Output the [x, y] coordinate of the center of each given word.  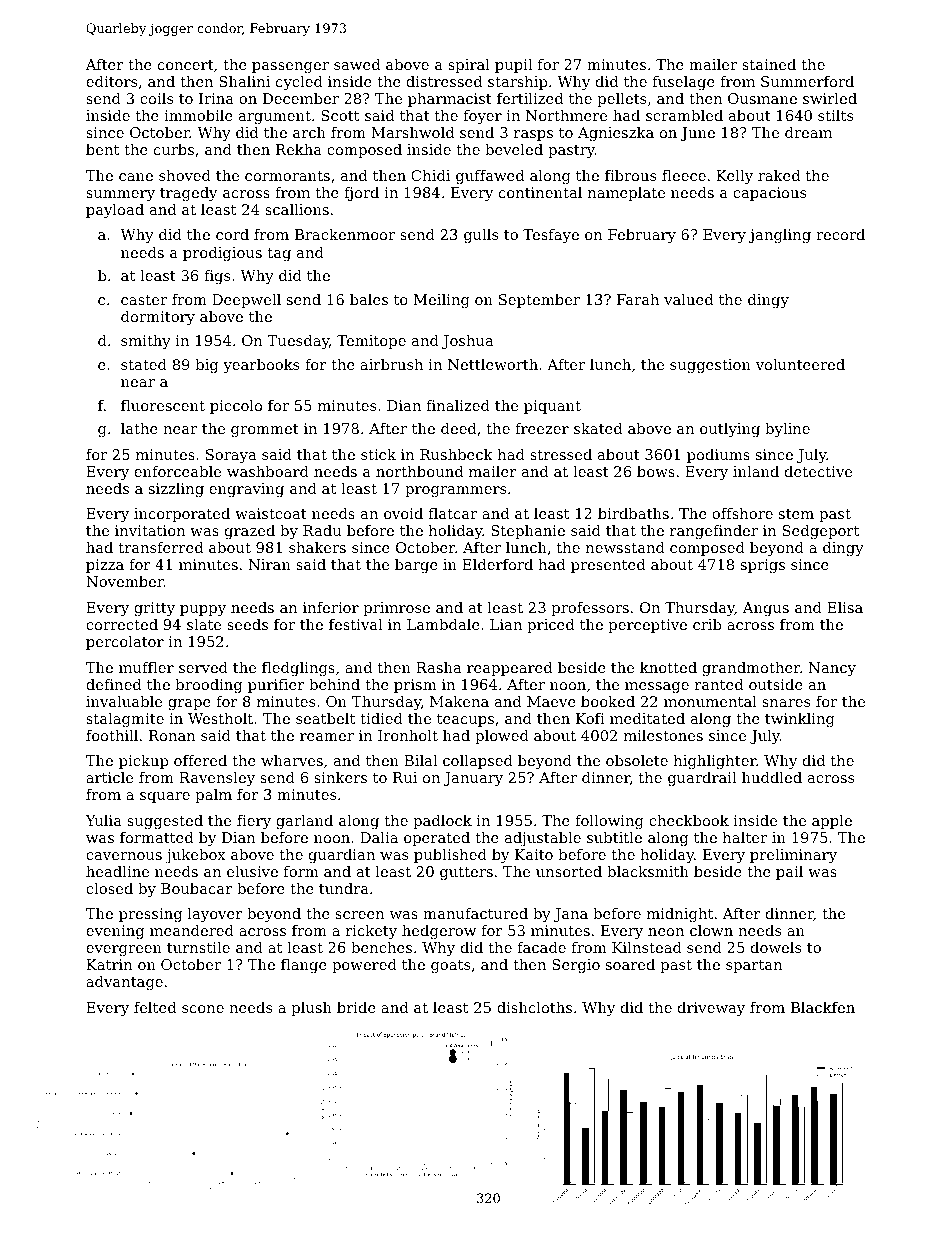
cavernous [124, 856]
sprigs [763, 566]
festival [355, 624]
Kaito [534, 854]
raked [779, 175]
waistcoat [271, 513]
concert [186, 65]
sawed [357, 64]
